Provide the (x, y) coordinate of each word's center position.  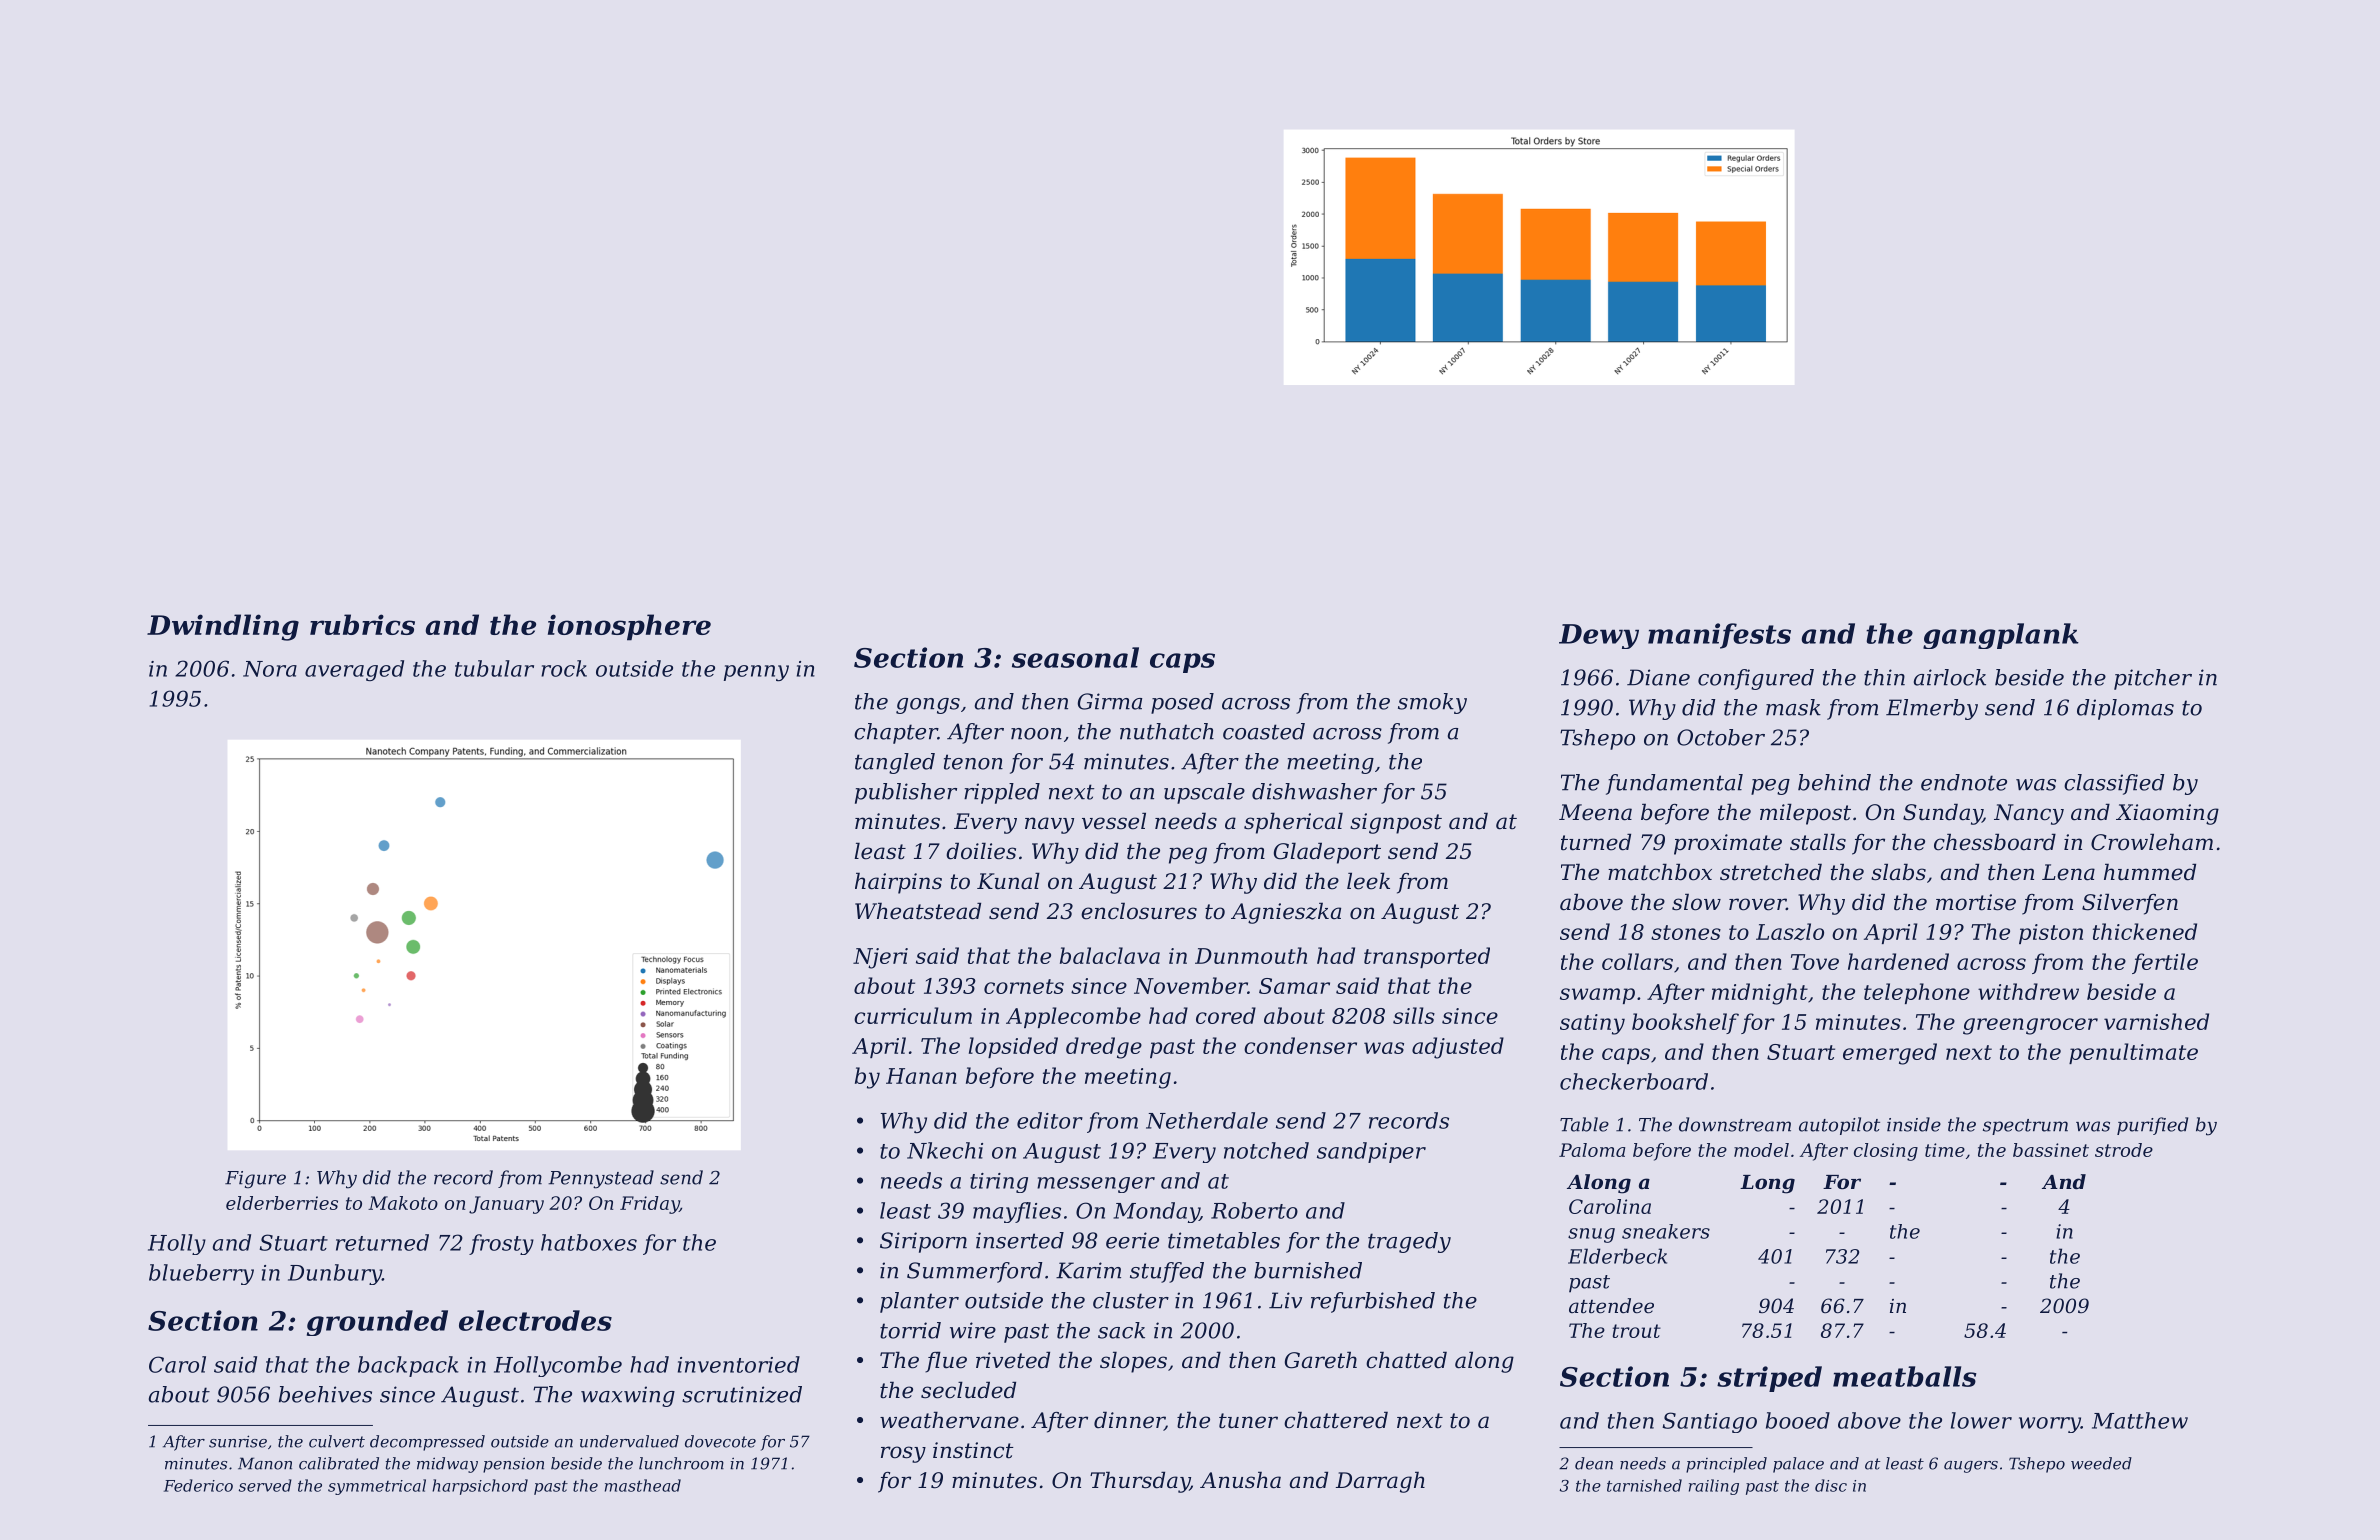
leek (1368, 881)
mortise (1976, 902)
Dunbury (335, 1274)
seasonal (1075, 657)
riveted (1013, 1360)
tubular (494, 668)
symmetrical (377, 1487)
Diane (1658, 677)
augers (1971, 1467)
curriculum (913, 1015)
